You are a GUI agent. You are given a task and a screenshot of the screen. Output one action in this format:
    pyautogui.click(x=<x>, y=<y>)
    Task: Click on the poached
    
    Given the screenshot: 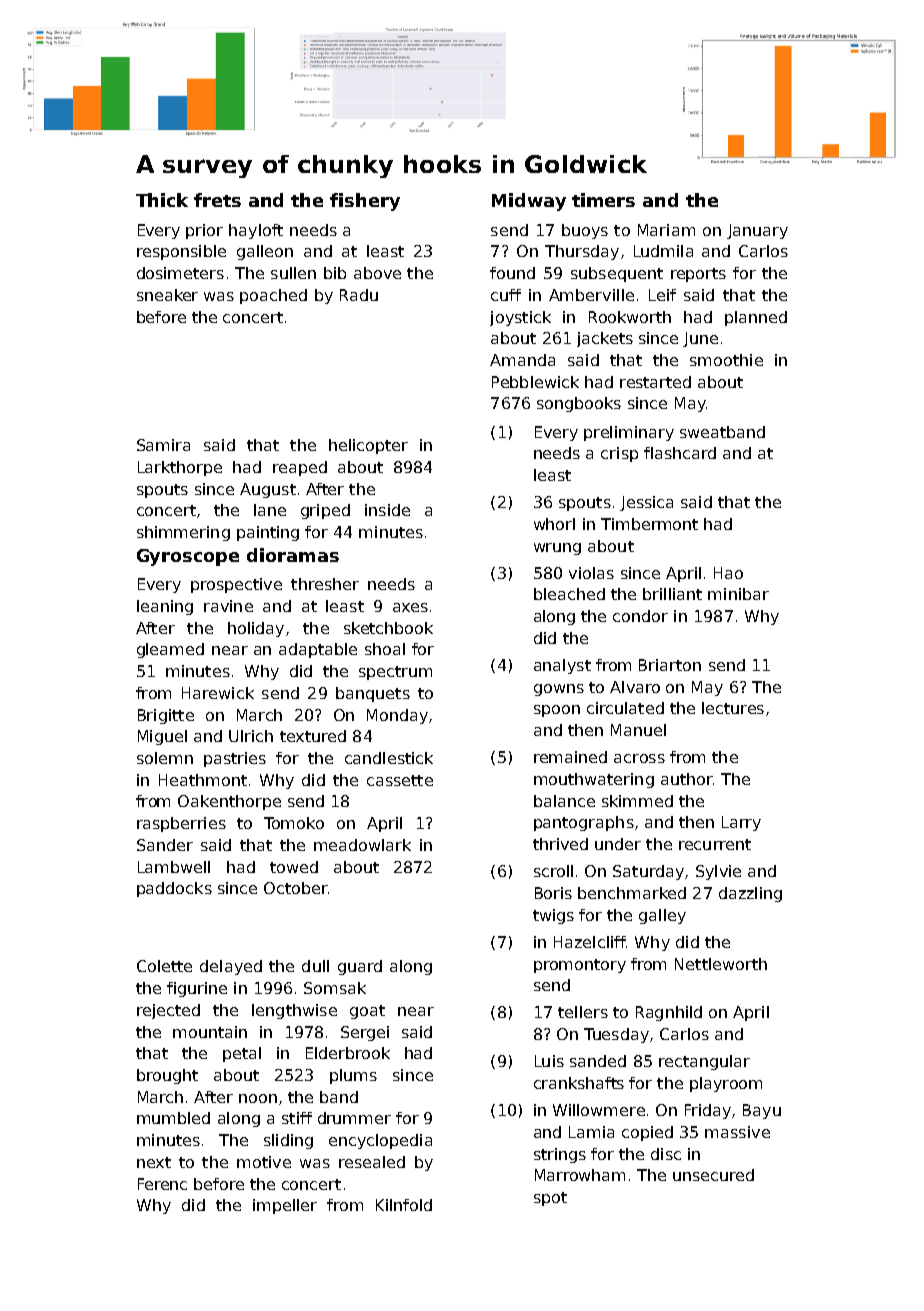 What is the action you would take?
    pyautogui.click(x=273, y=296)
